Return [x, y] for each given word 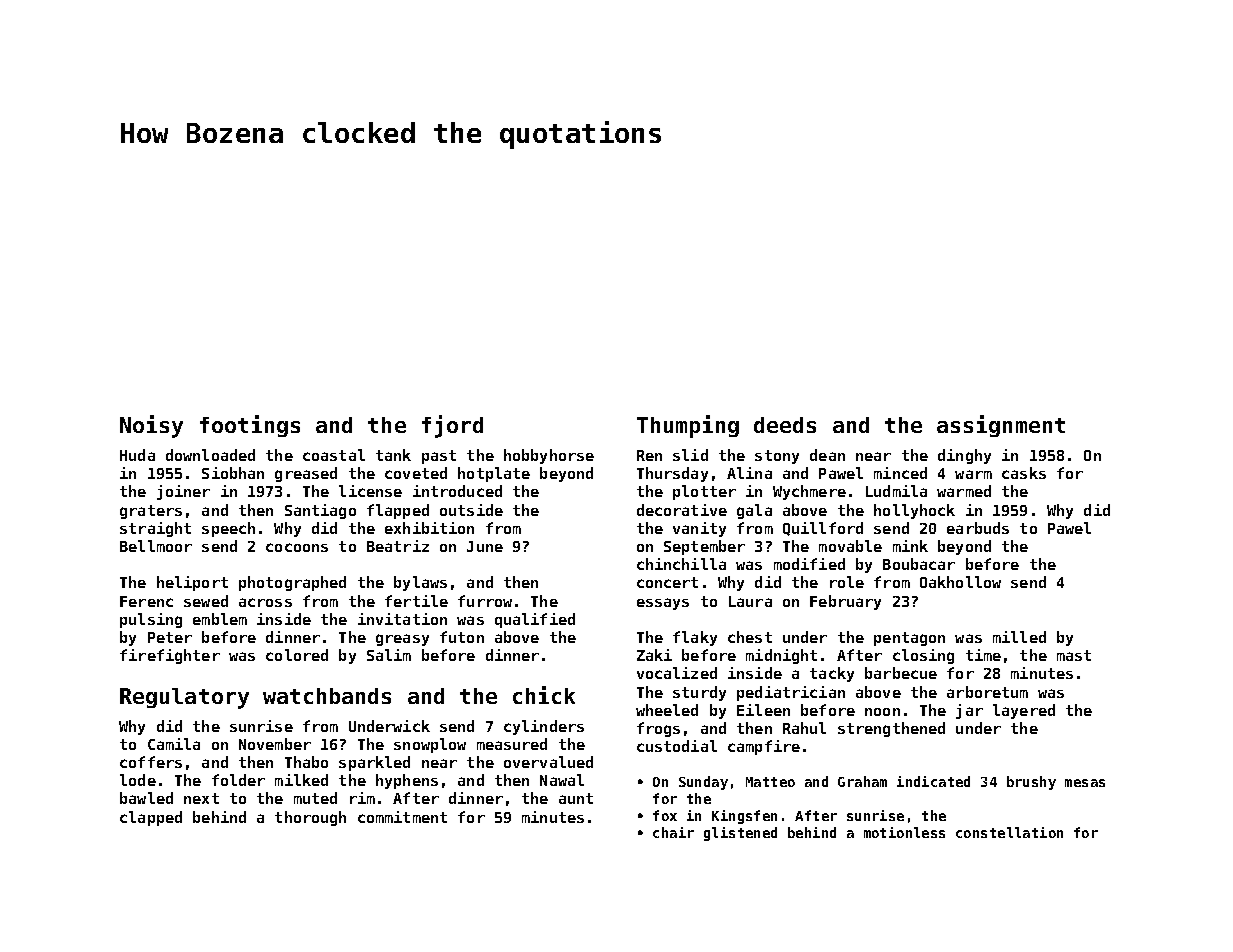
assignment [1001, 426]
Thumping [688, 426]
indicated [933, 781]
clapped [151, 818]
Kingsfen [744, 817]
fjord [452, 426]
